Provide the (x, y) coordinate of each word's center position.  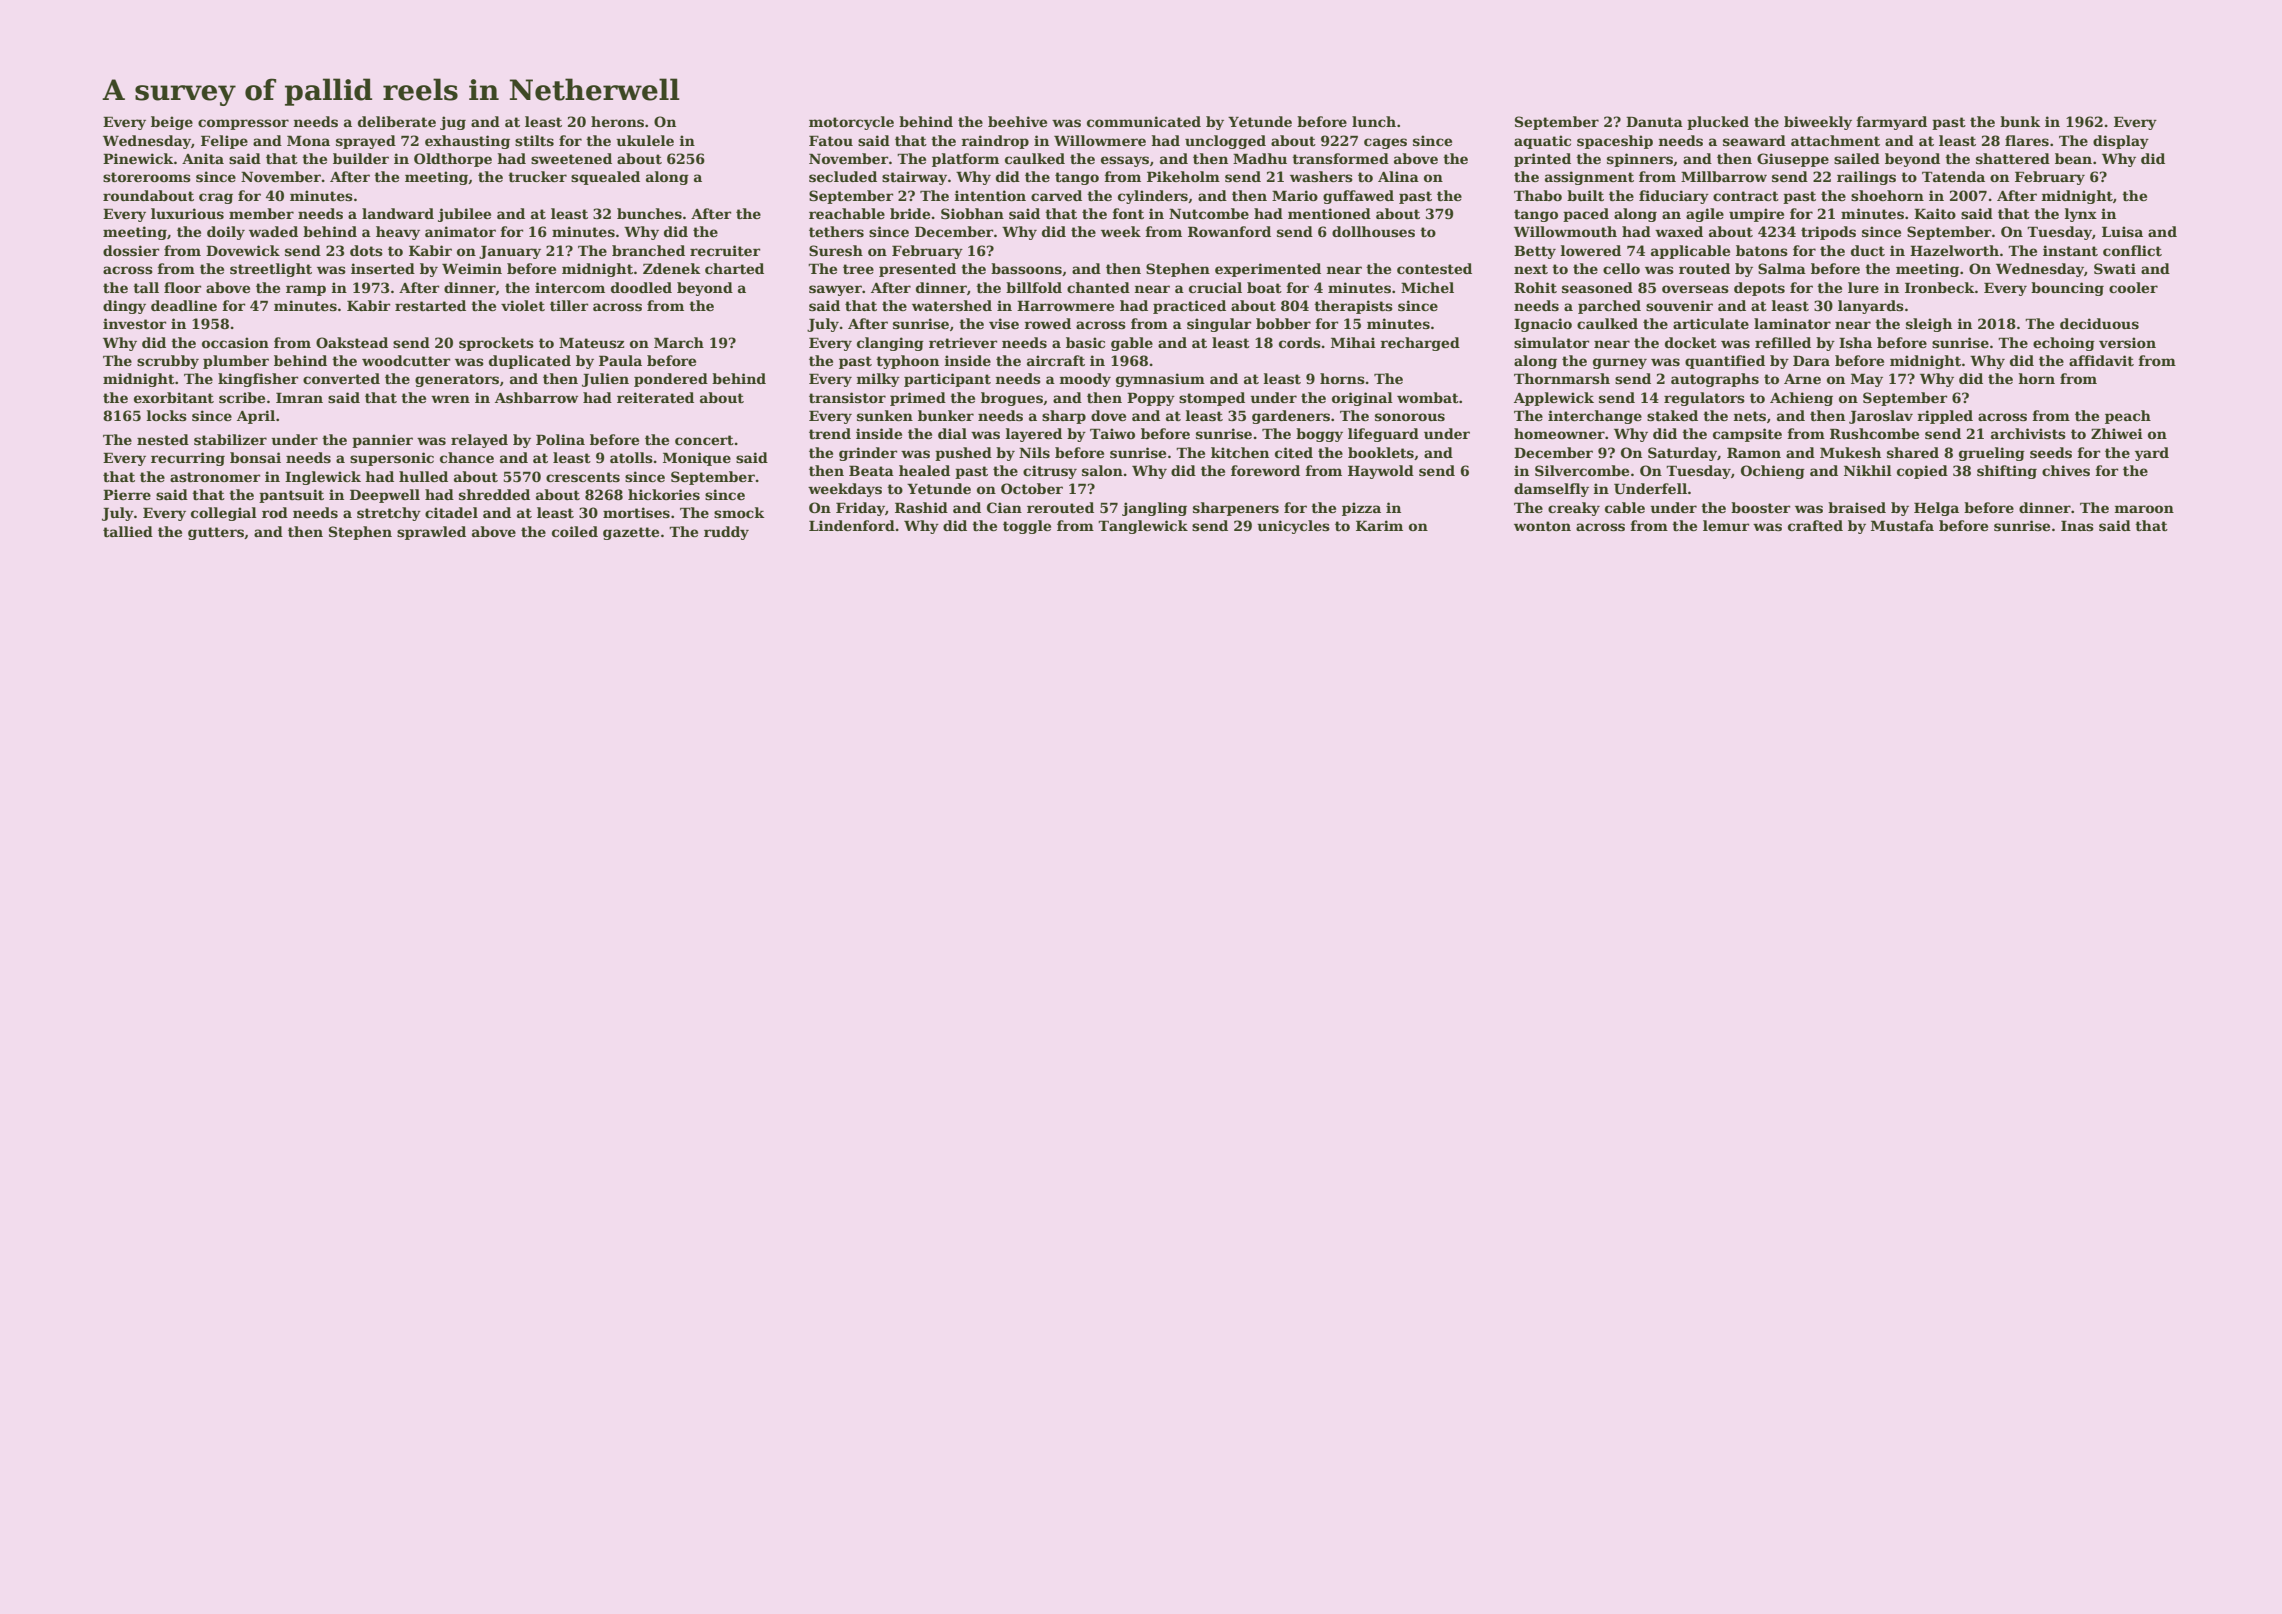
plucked (1718, 123)
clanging (890, 344)
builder (361, 158)
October (1032, 488)
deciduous (2099, 323)
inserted (383, 268)
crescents (583, 477)
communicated (1144, 121)
